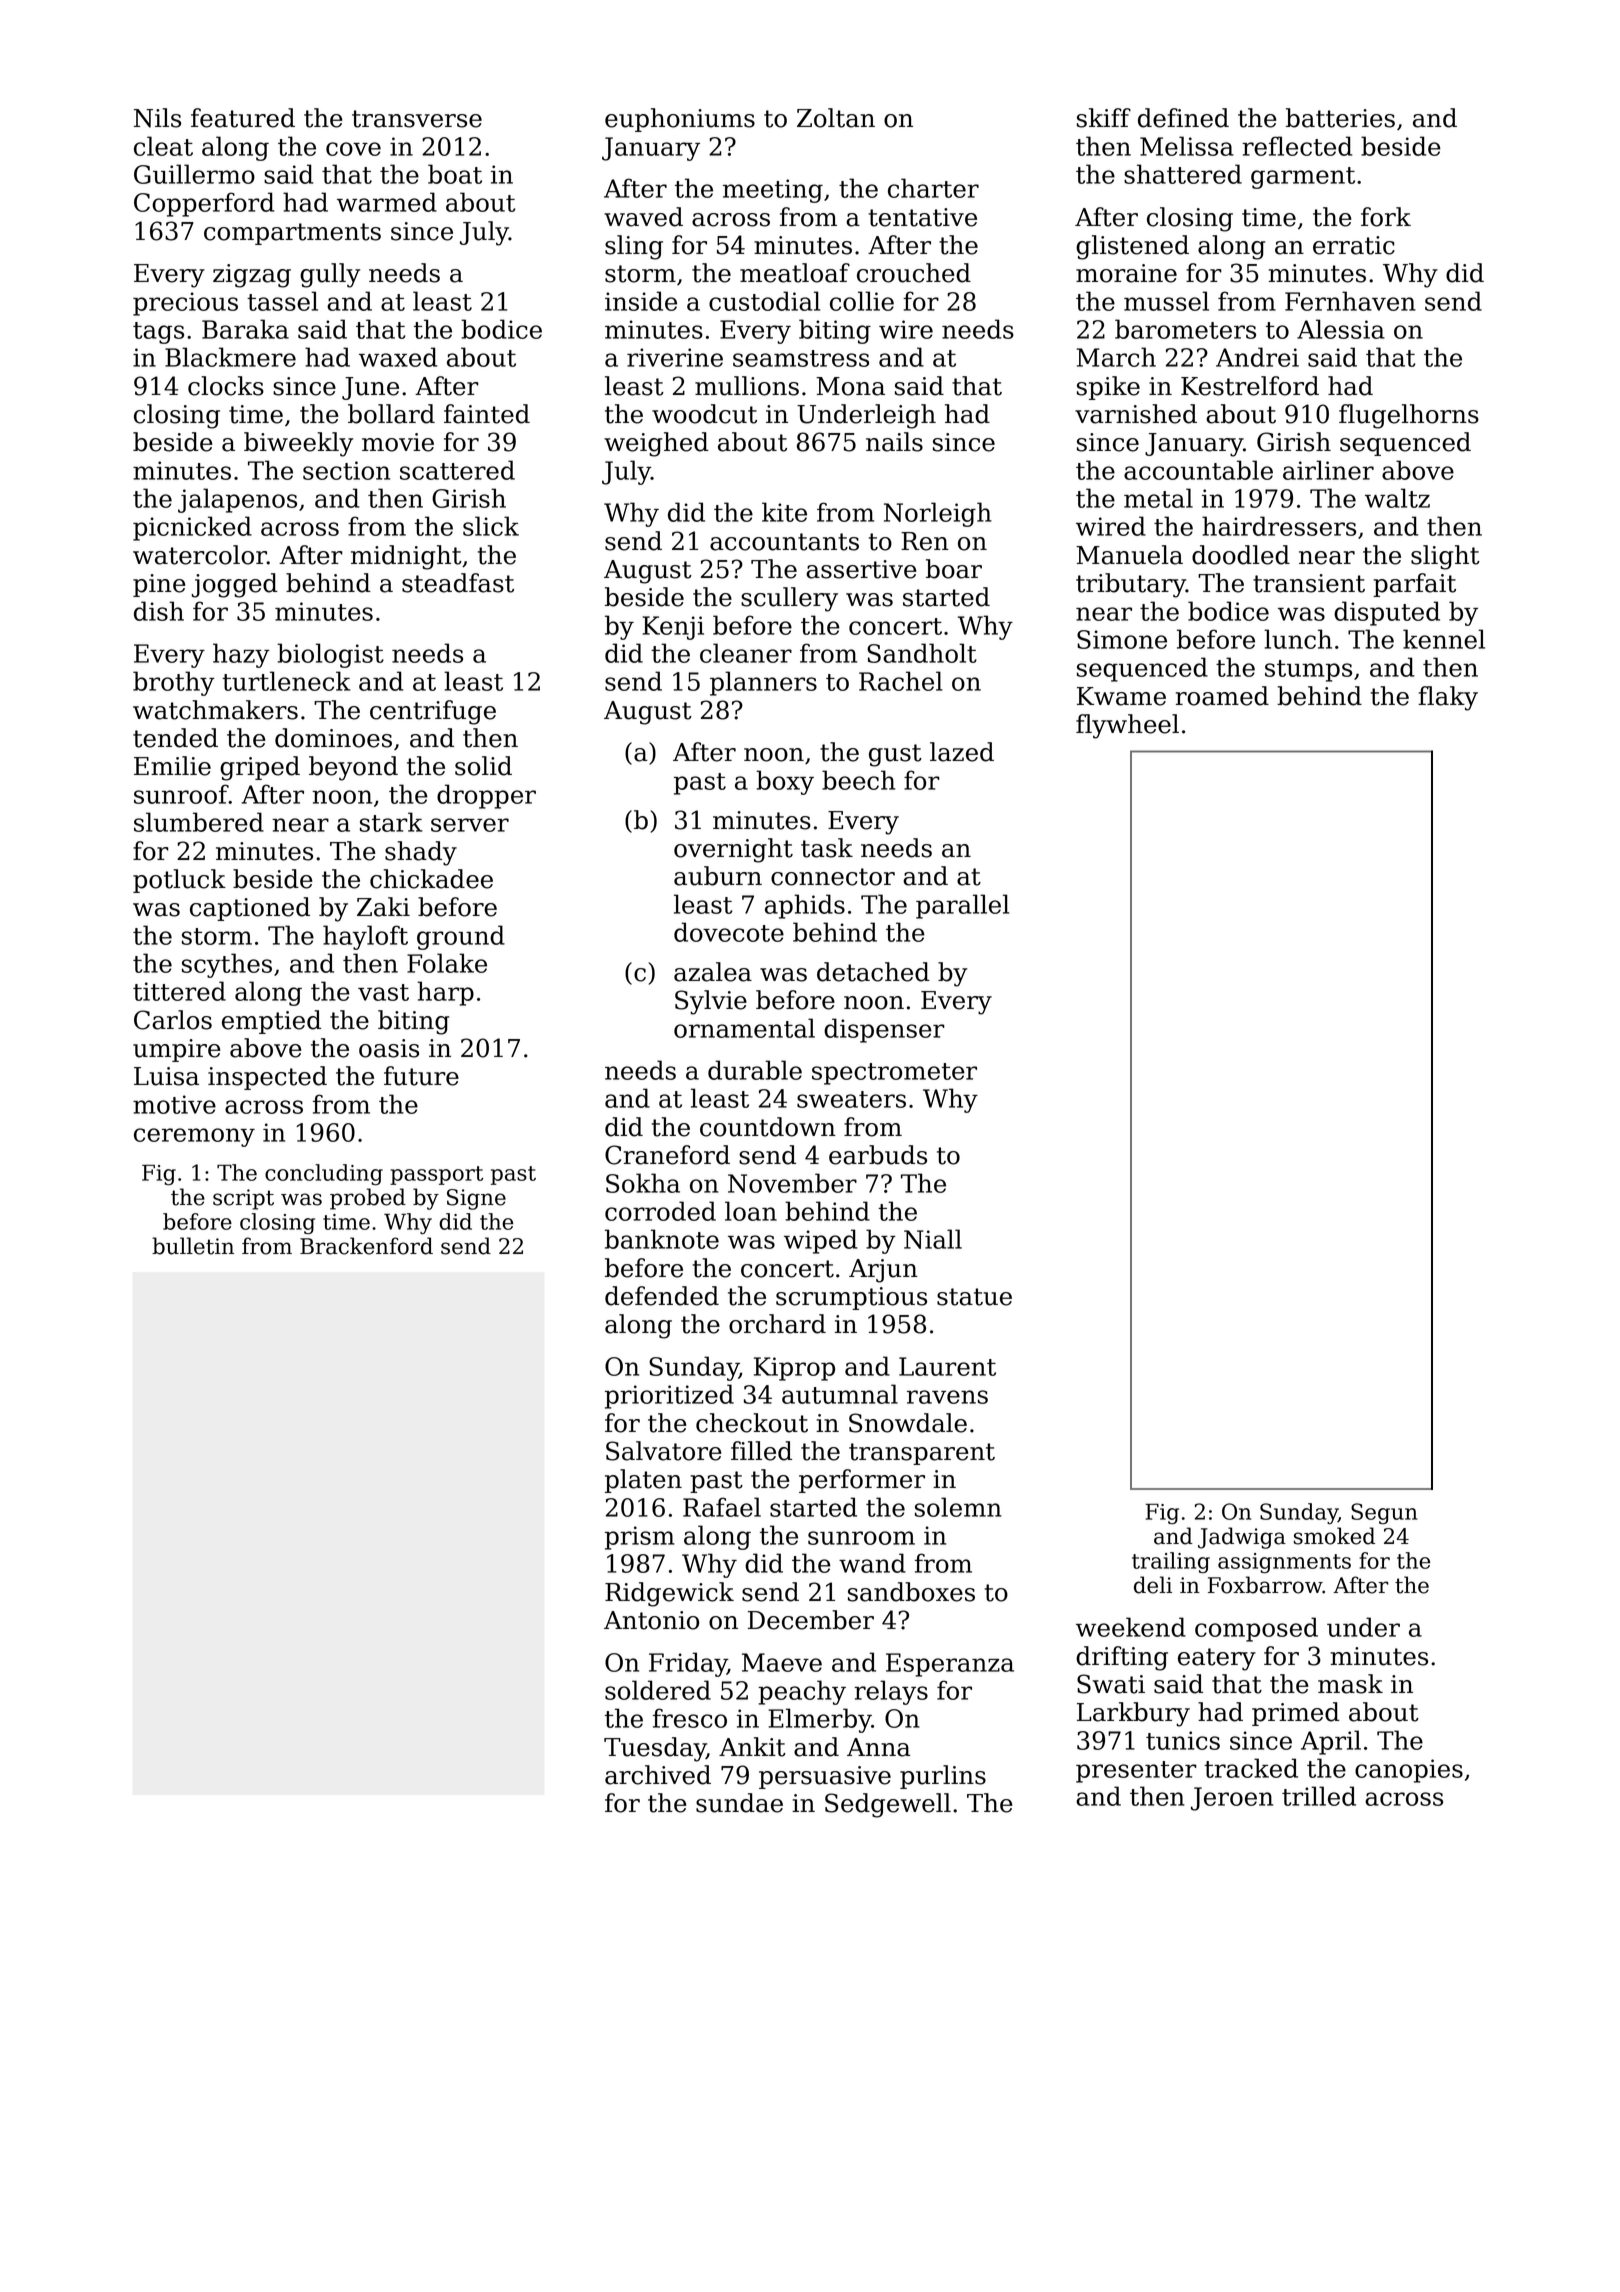 This document has width=1620, height=2292. What do you see at coordinates (1384, 1513) in the document?
I see `Segun` at bounding box center [1384, 1513].
